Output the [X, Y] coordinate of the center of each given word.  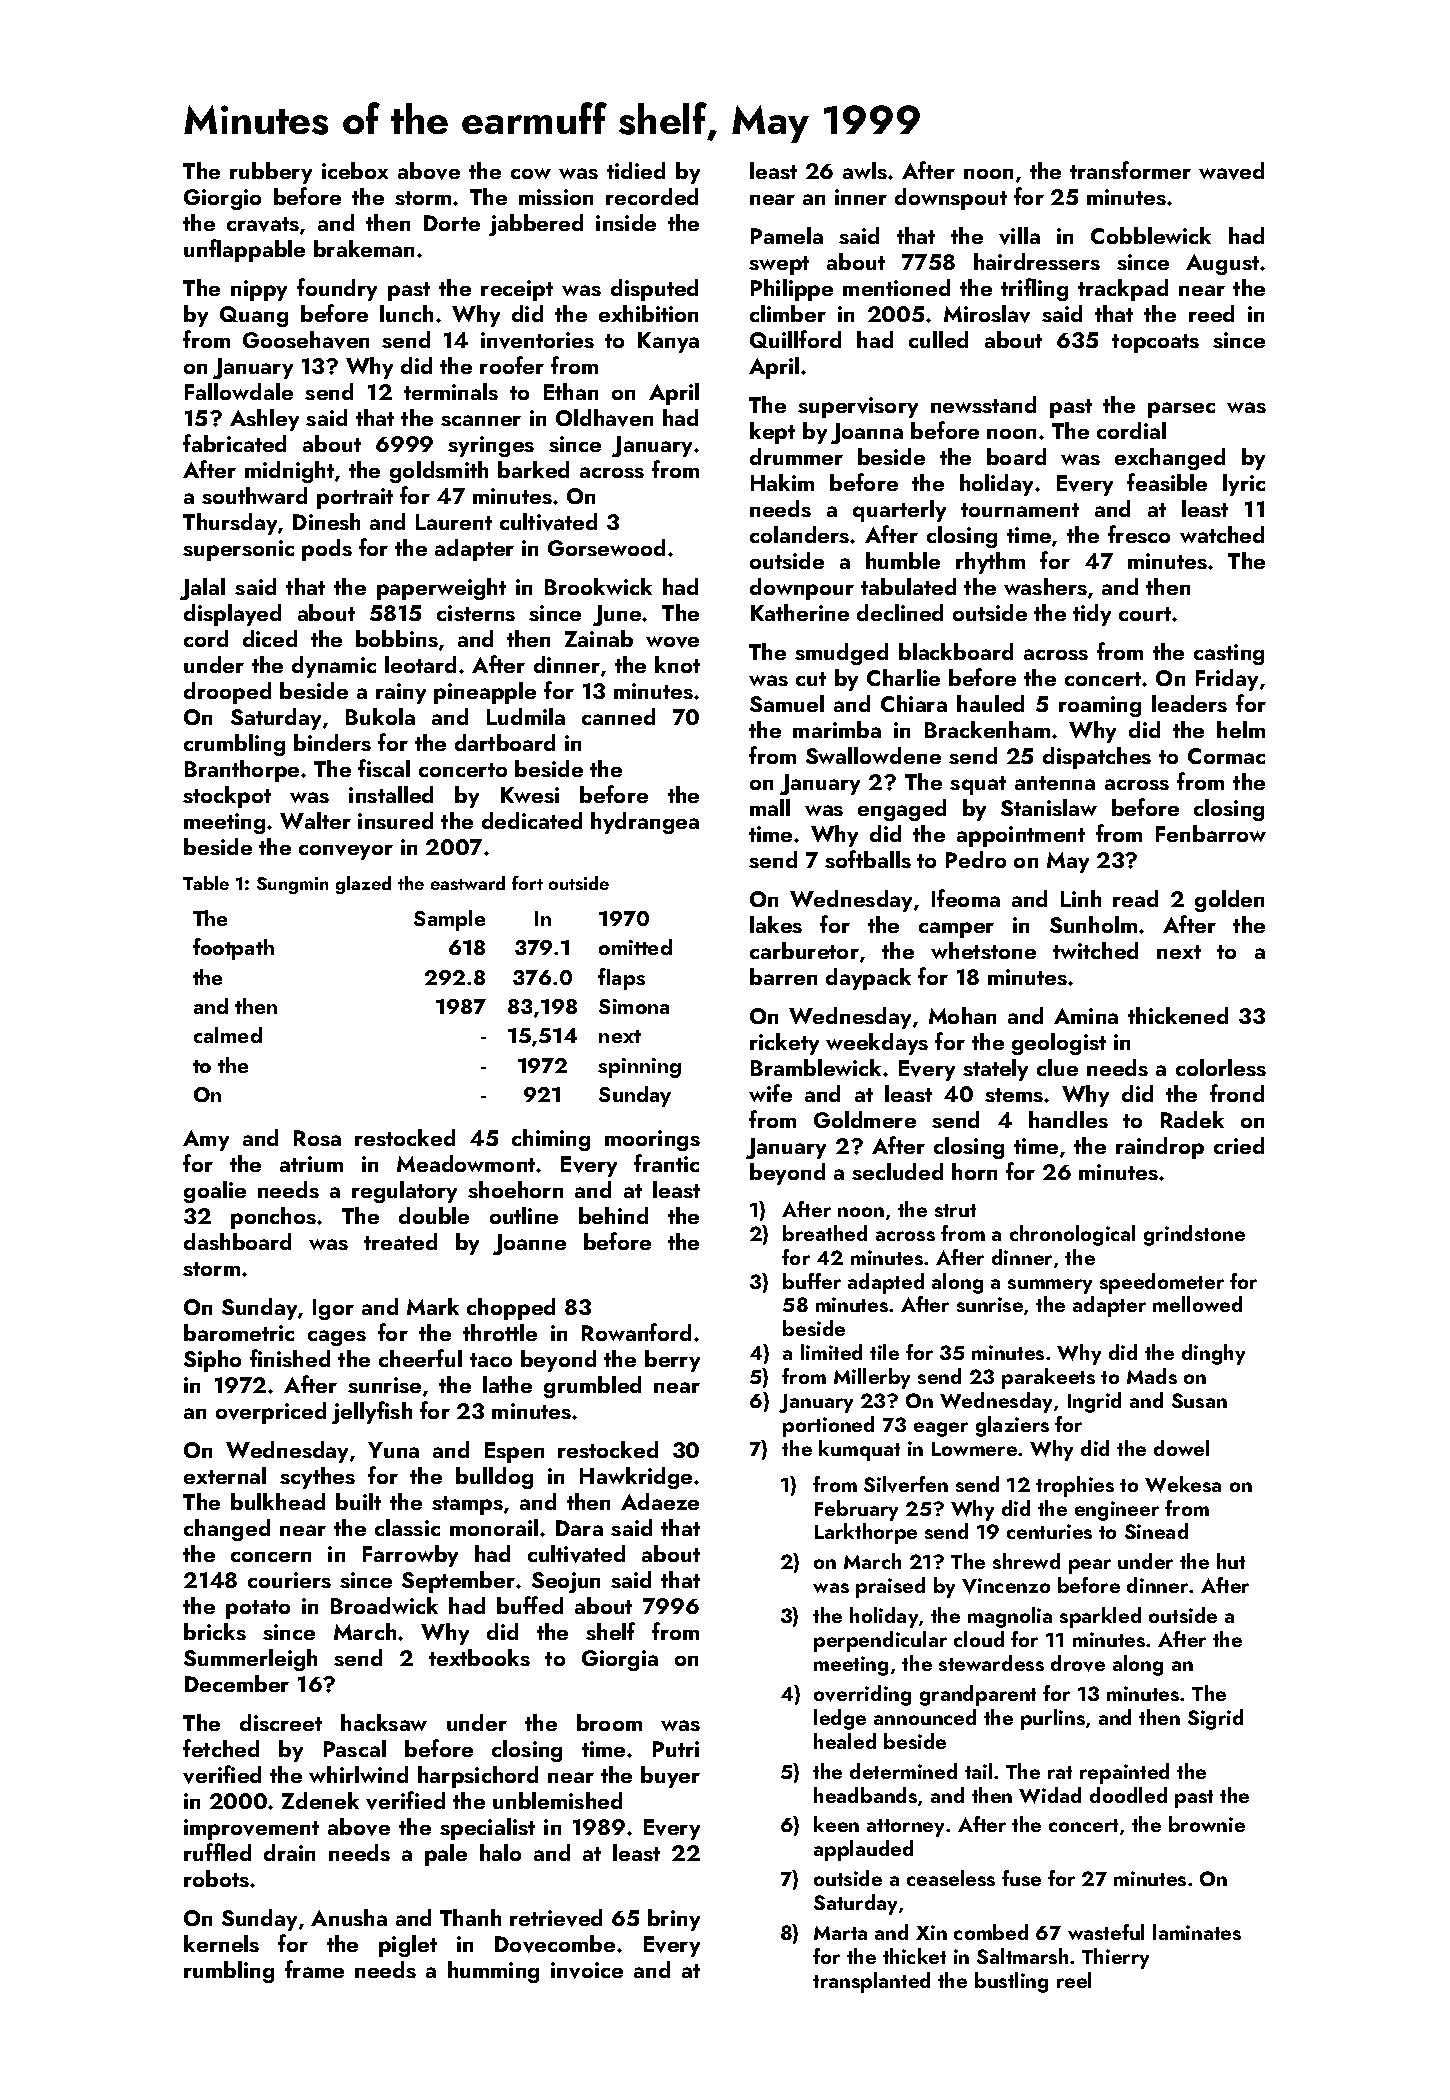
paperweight [441, 589]
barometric [239, 1332]
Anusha [349, 1917]
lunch [406, 313]
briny [674, 1920]
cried [1239, 1145]
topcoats [1155, 343]
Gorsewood [606, 547]
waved [1231, 171]
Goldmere [865, 1119]
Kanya [668, 342]
